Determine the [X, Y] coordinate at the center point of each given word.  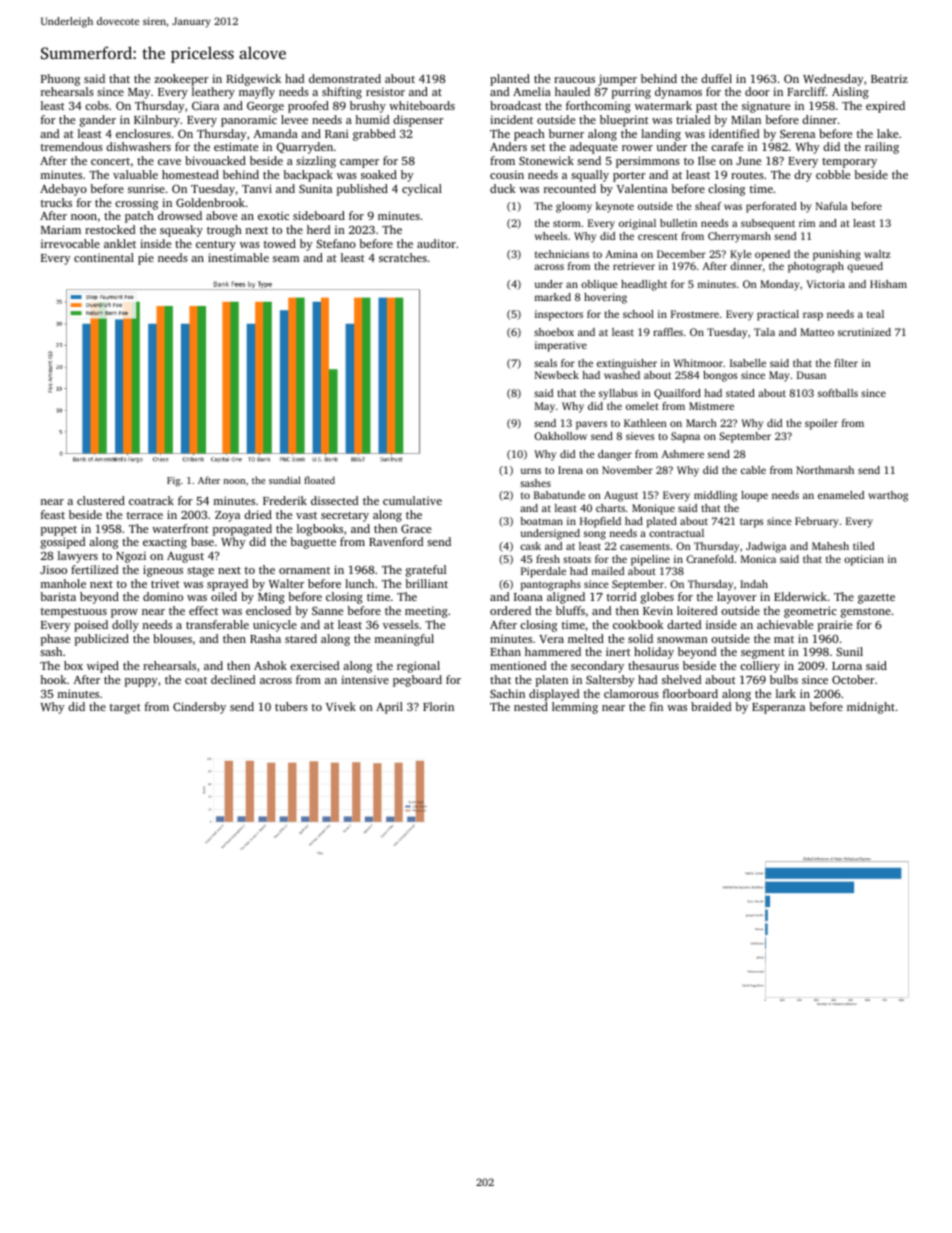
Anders [508, 146]
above [221, 215]
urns [531, 471]
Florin [438, 706]
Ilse [707, 160]
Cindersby [199, 708]
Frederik [285, 500]
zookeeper [181, 80]
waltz [877, 254]
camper [359, 163]
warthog [888, 496]
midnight [871, 708]
